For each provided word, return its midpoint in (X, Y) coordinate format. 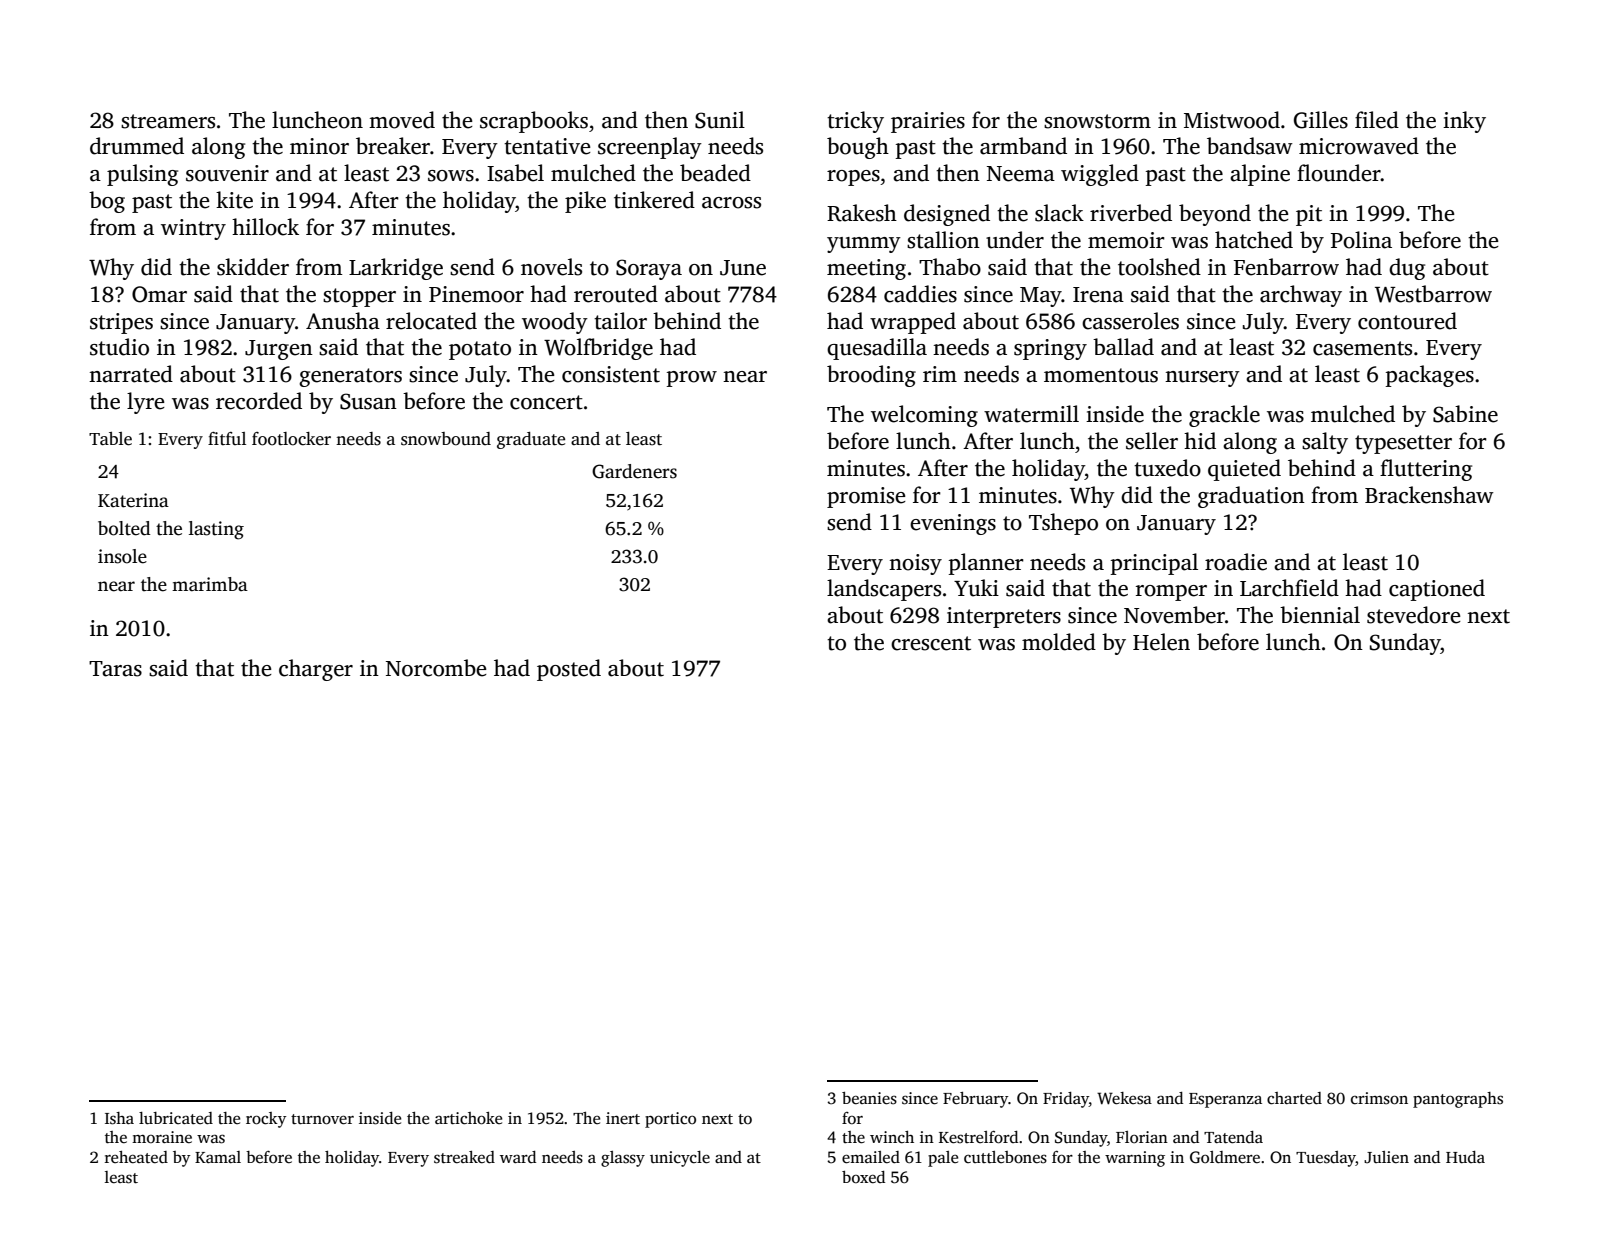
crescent (931, 643)
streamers (168, 121)
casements (1362, 348)
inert (623, 1118)
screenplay (650, 148)
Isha (119, 1118)
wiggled (1100, 175)
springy (1050, 349)
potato (480, 350)
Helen (1161, 642)
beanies (869, 1098)
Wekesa (1124, 1098)
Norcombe (436, 668)
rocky (266, 1120)
